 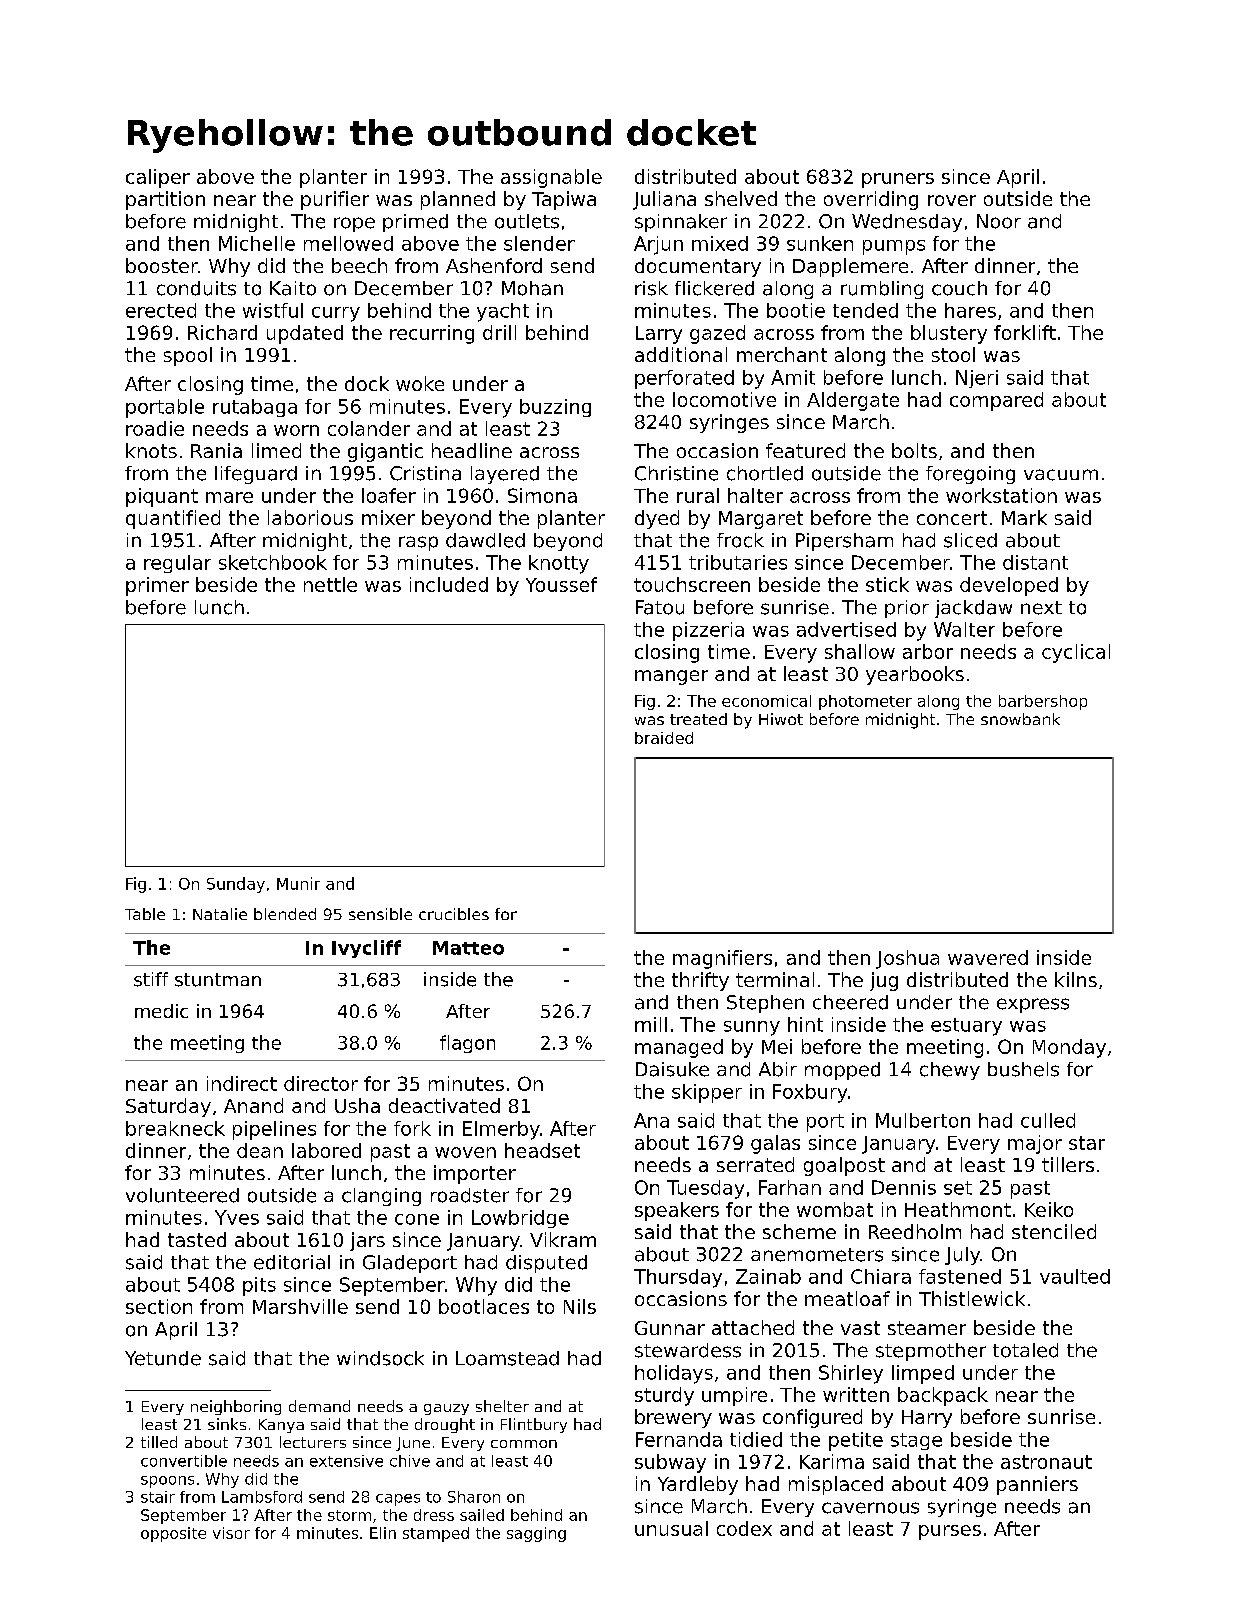 I want to click on cheered, so click(x=850, y=1002).
